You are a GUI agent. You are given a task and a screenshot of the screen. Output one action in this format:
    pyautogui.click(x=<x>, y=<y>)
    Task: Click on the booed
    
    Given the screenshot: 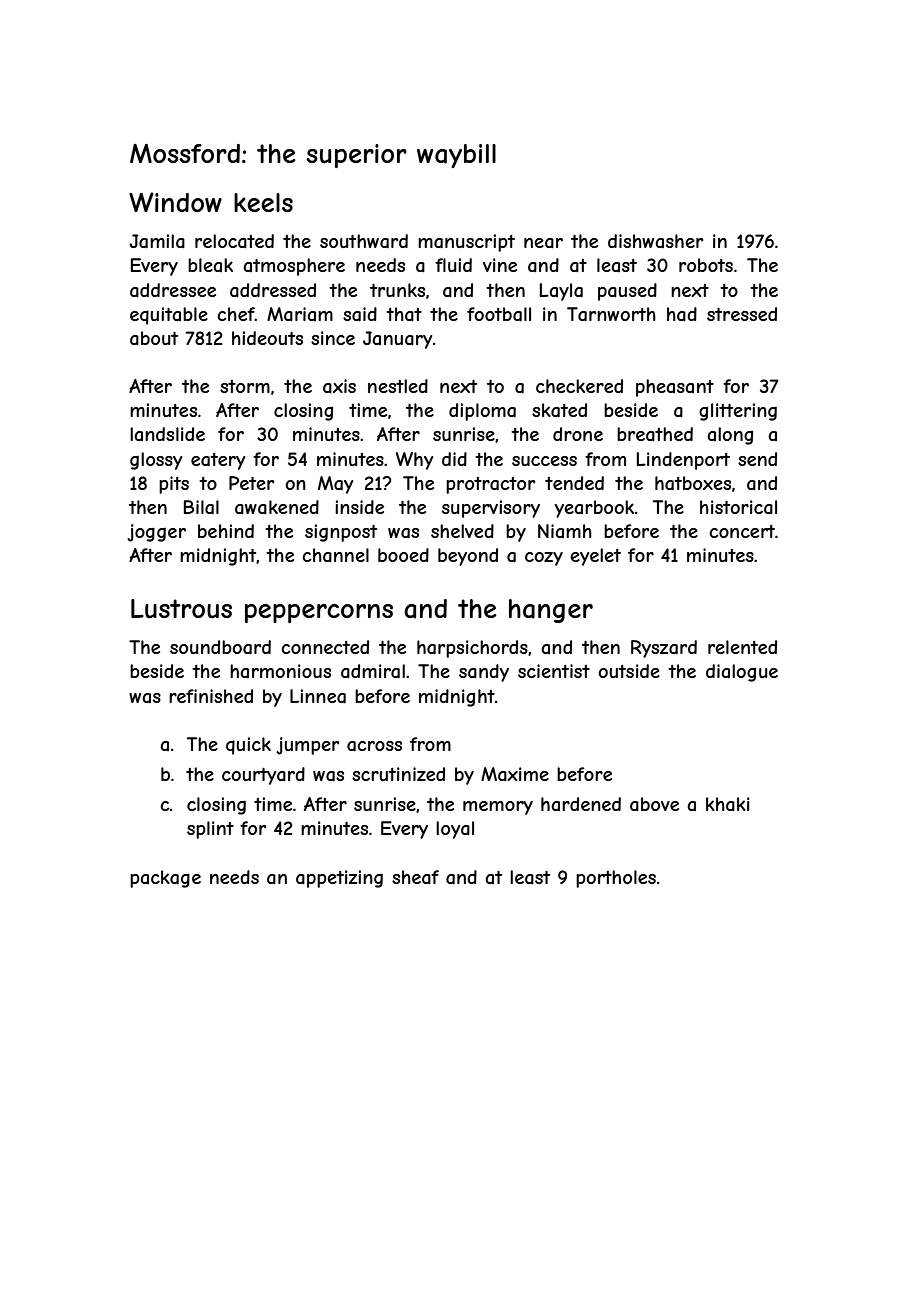 What is the action you would take?
    pyautogui.click(x=403, y=555)
